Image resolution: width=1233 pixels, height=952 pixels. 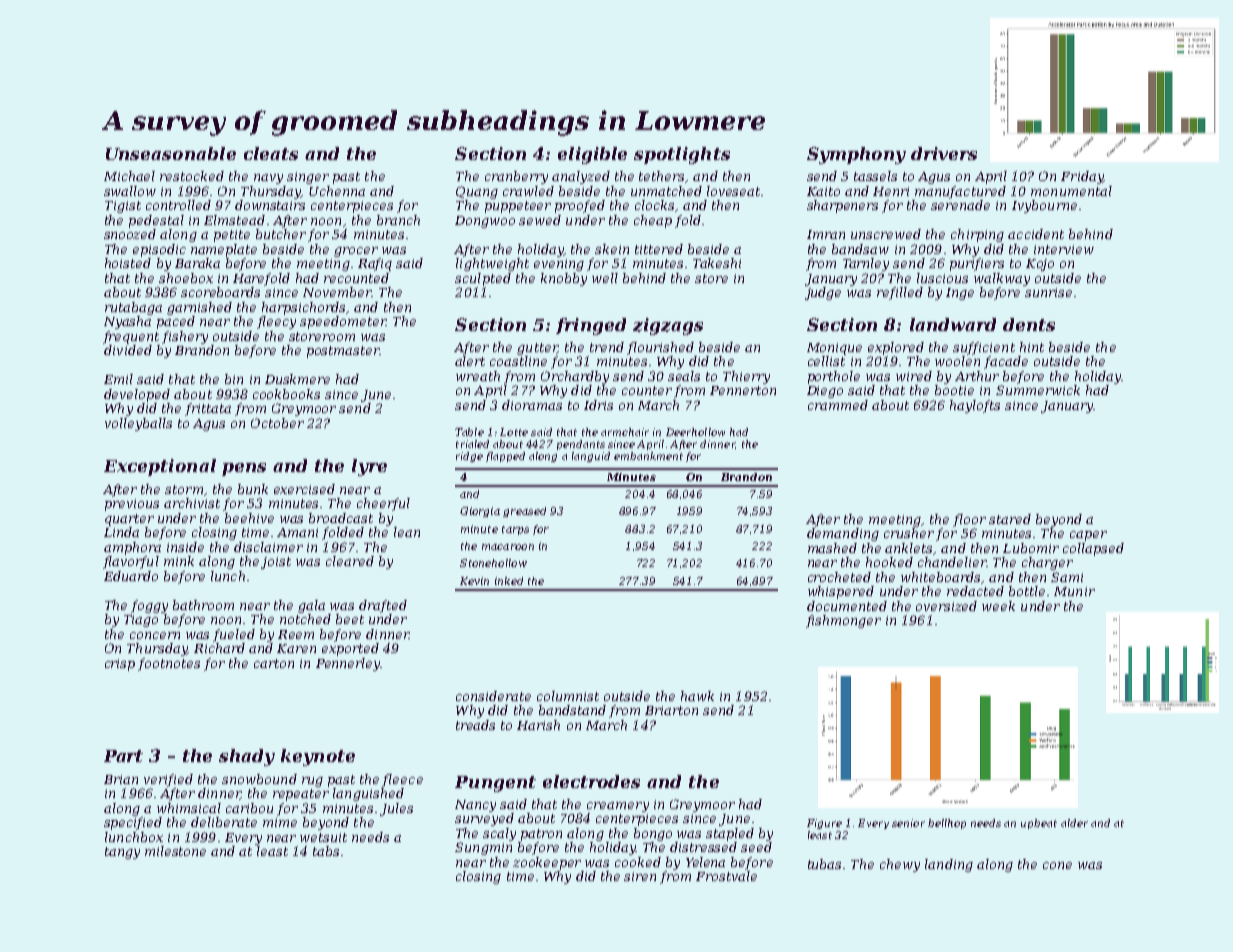 What do you see at coordinates (682, 155) in the screenshot?
I see `spotlights` at bounding box center [682, 155].
